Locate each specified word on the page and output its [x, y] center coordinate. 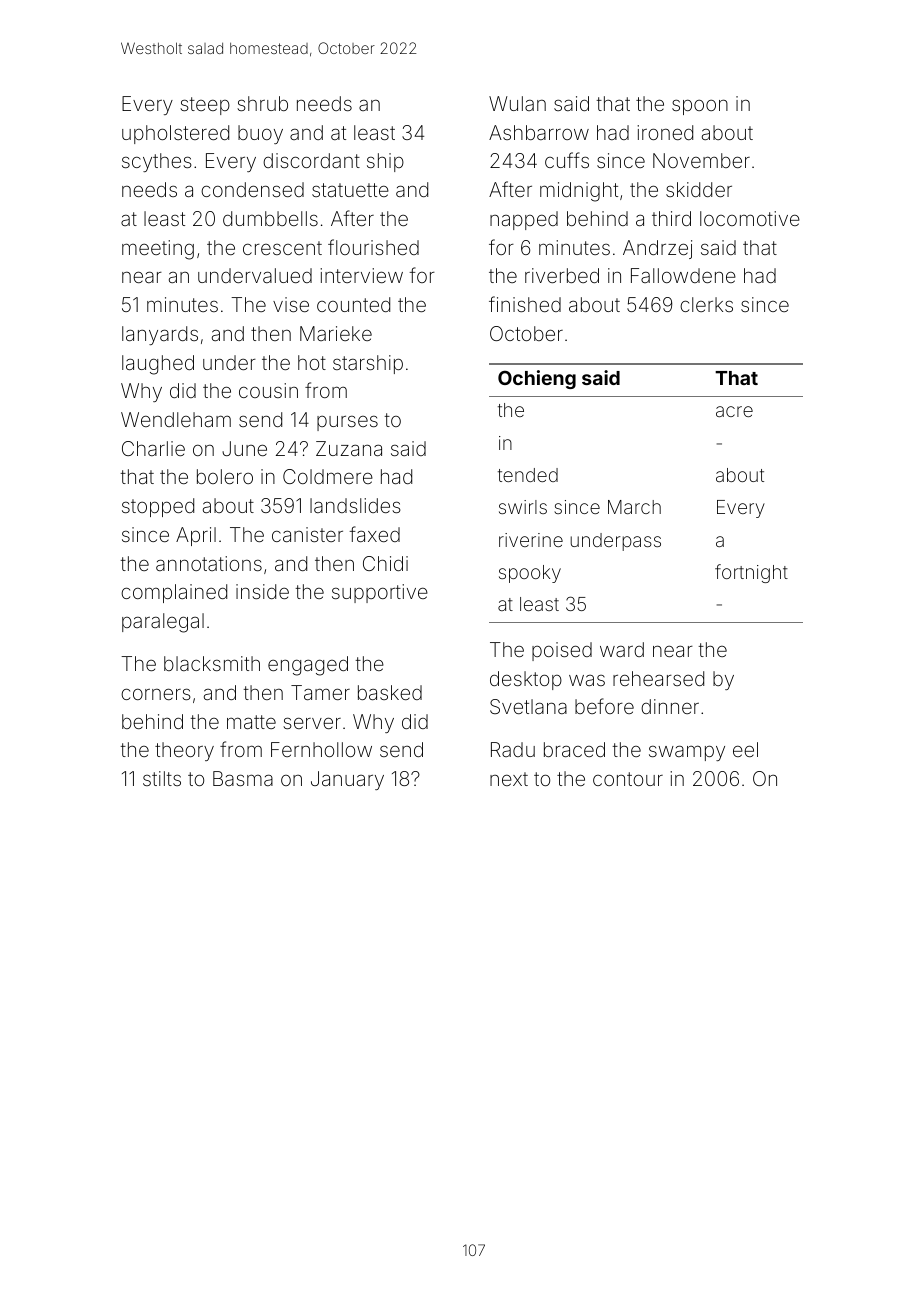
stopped [158, 507]
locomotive [750, 218]
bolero [225, 476]
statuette [350, 190]
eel [745, 749]
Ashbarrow [539, 132]
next [509, 779]
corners [156, 694]
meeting [158, 250]
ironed [665, 132]
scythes [157, 162]
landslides [355, 505]
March [634, 507]
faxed [374, 534]
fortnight [751, 573]
